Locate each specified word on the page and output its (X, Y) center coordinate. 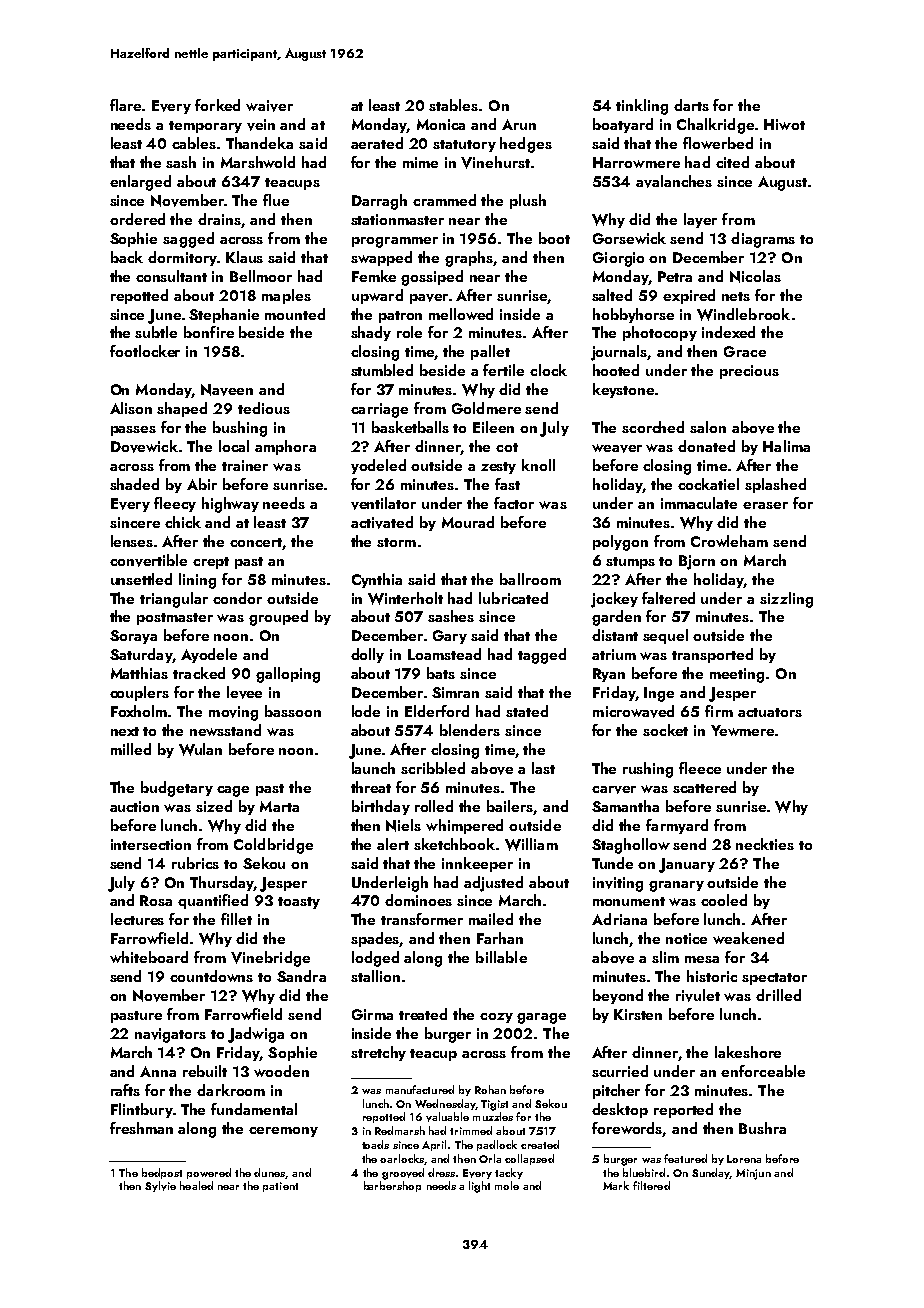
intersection (151, 844)
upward (377, 296)
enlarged (140, 183)
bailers (510, 807)
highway (230, 505)
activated (382, 522)
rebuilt (205, 1071)
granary (676, 886)
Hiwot (784, 124)
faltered (668, 598)
